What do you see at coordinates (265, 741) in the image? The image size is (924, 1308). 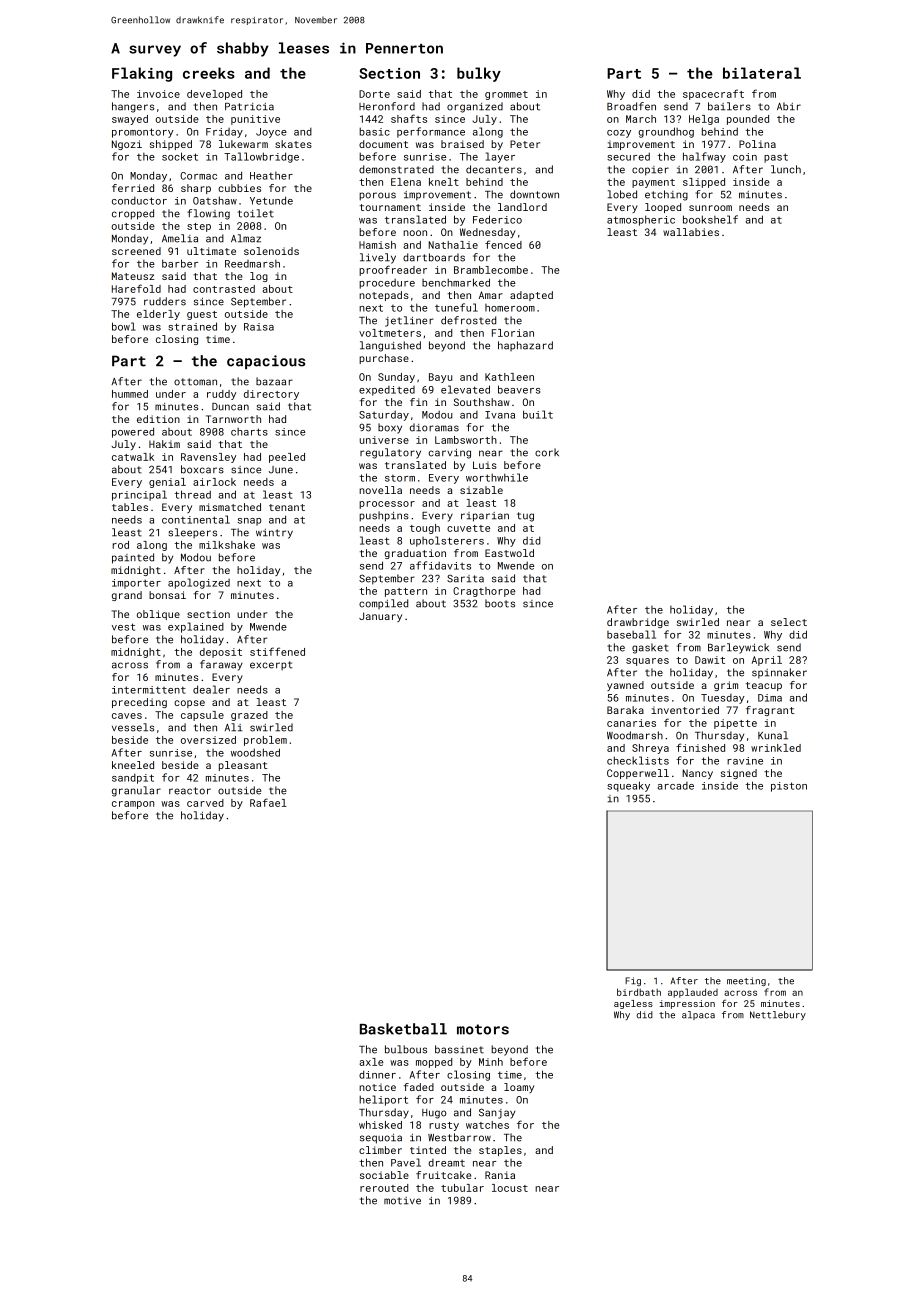 I see `problem` at bounding box center [265, 741].
